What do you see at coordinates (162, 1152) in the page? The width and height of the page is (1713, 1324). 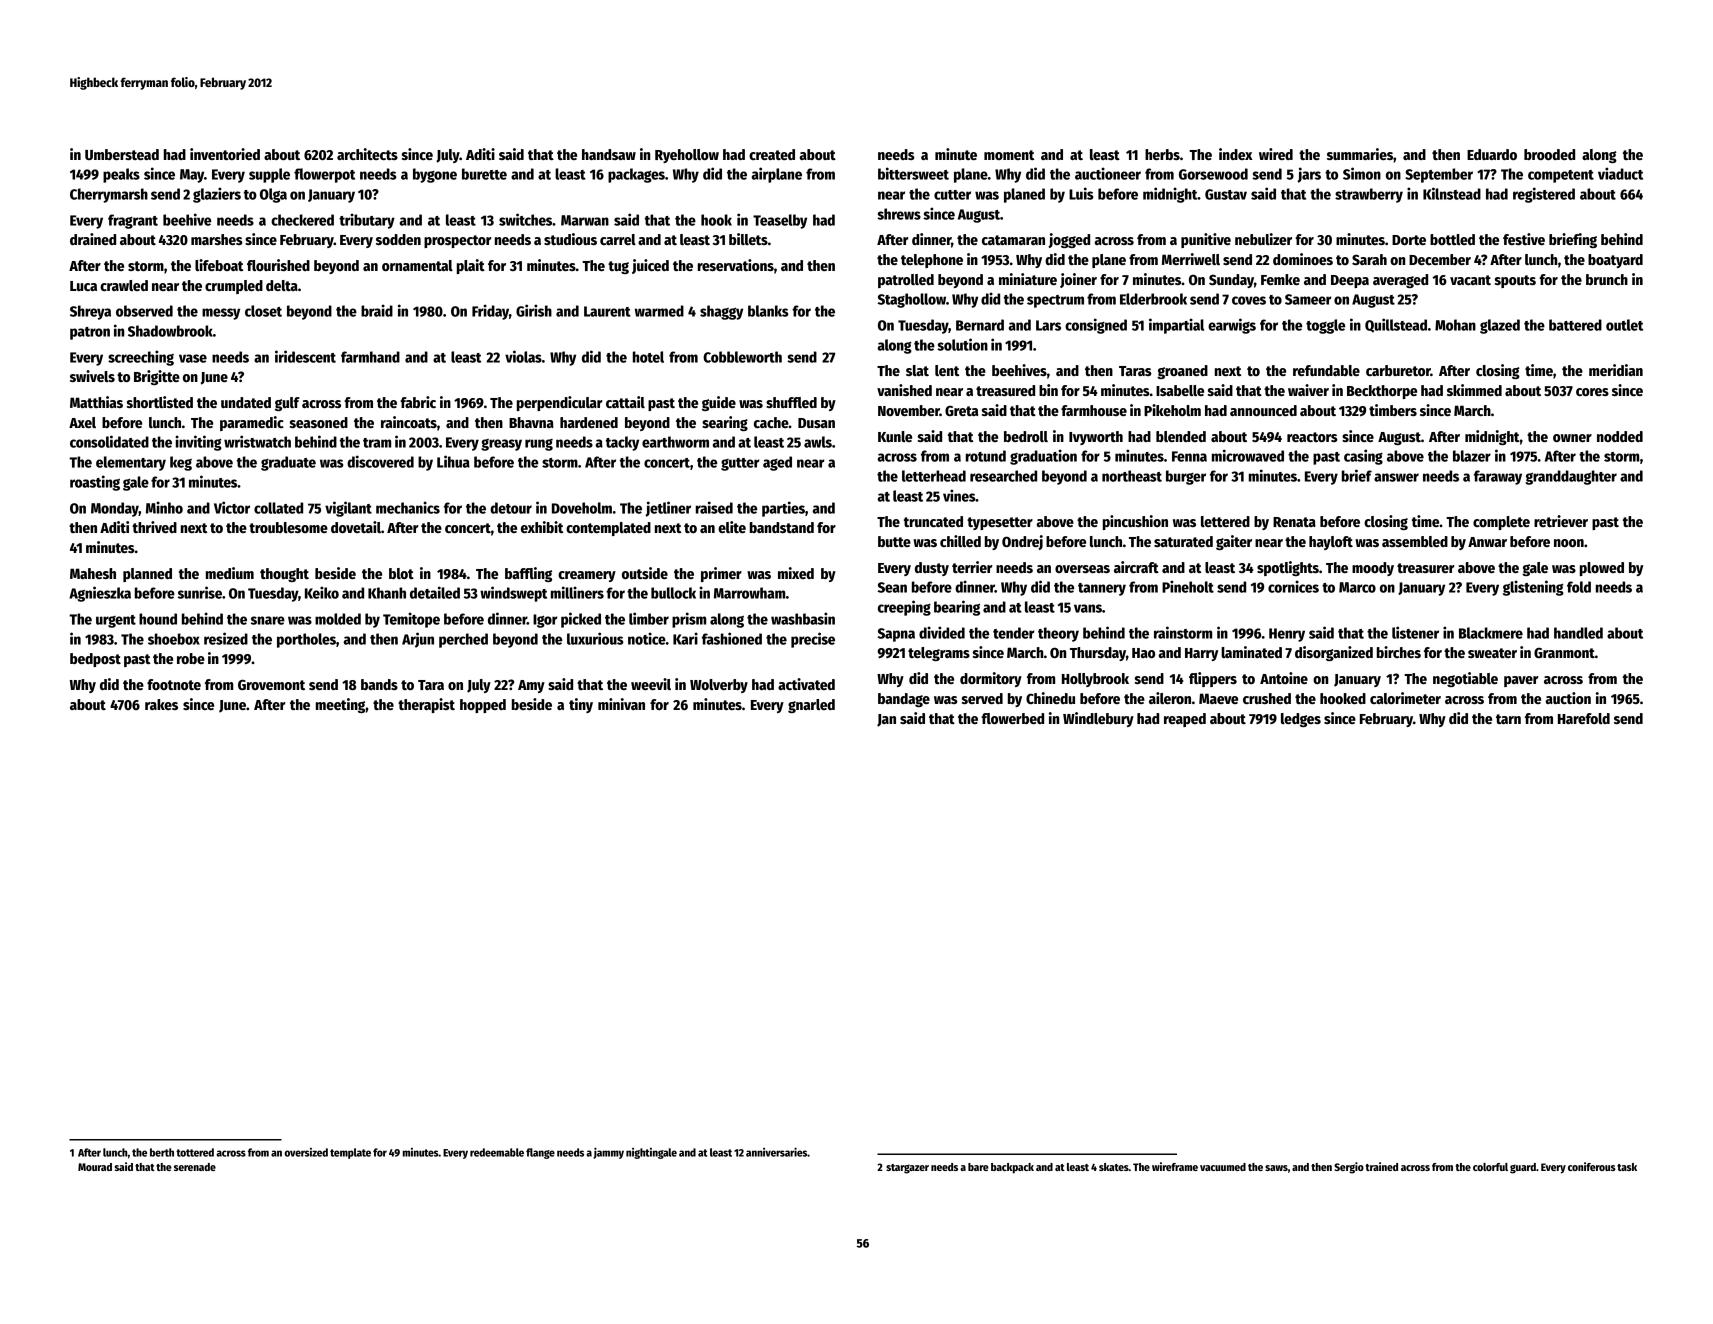 I see `berth` at bounding box center [162, 1152].
